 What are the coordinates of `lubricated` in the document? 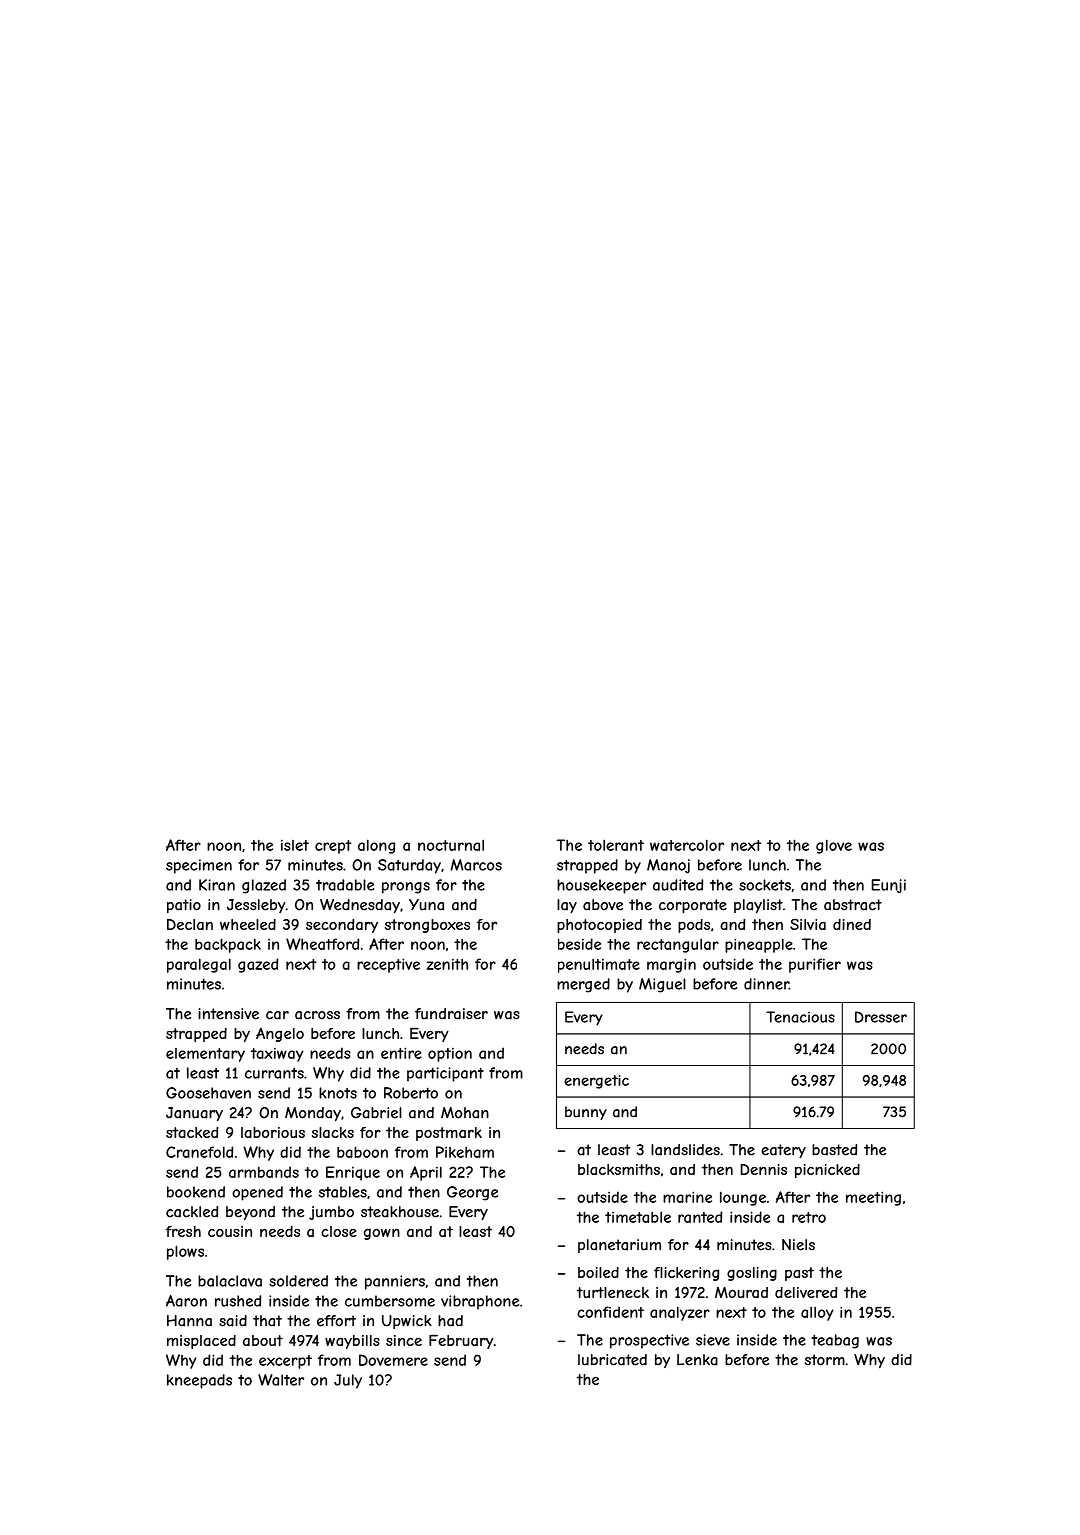 It's located at (612, 1360).
